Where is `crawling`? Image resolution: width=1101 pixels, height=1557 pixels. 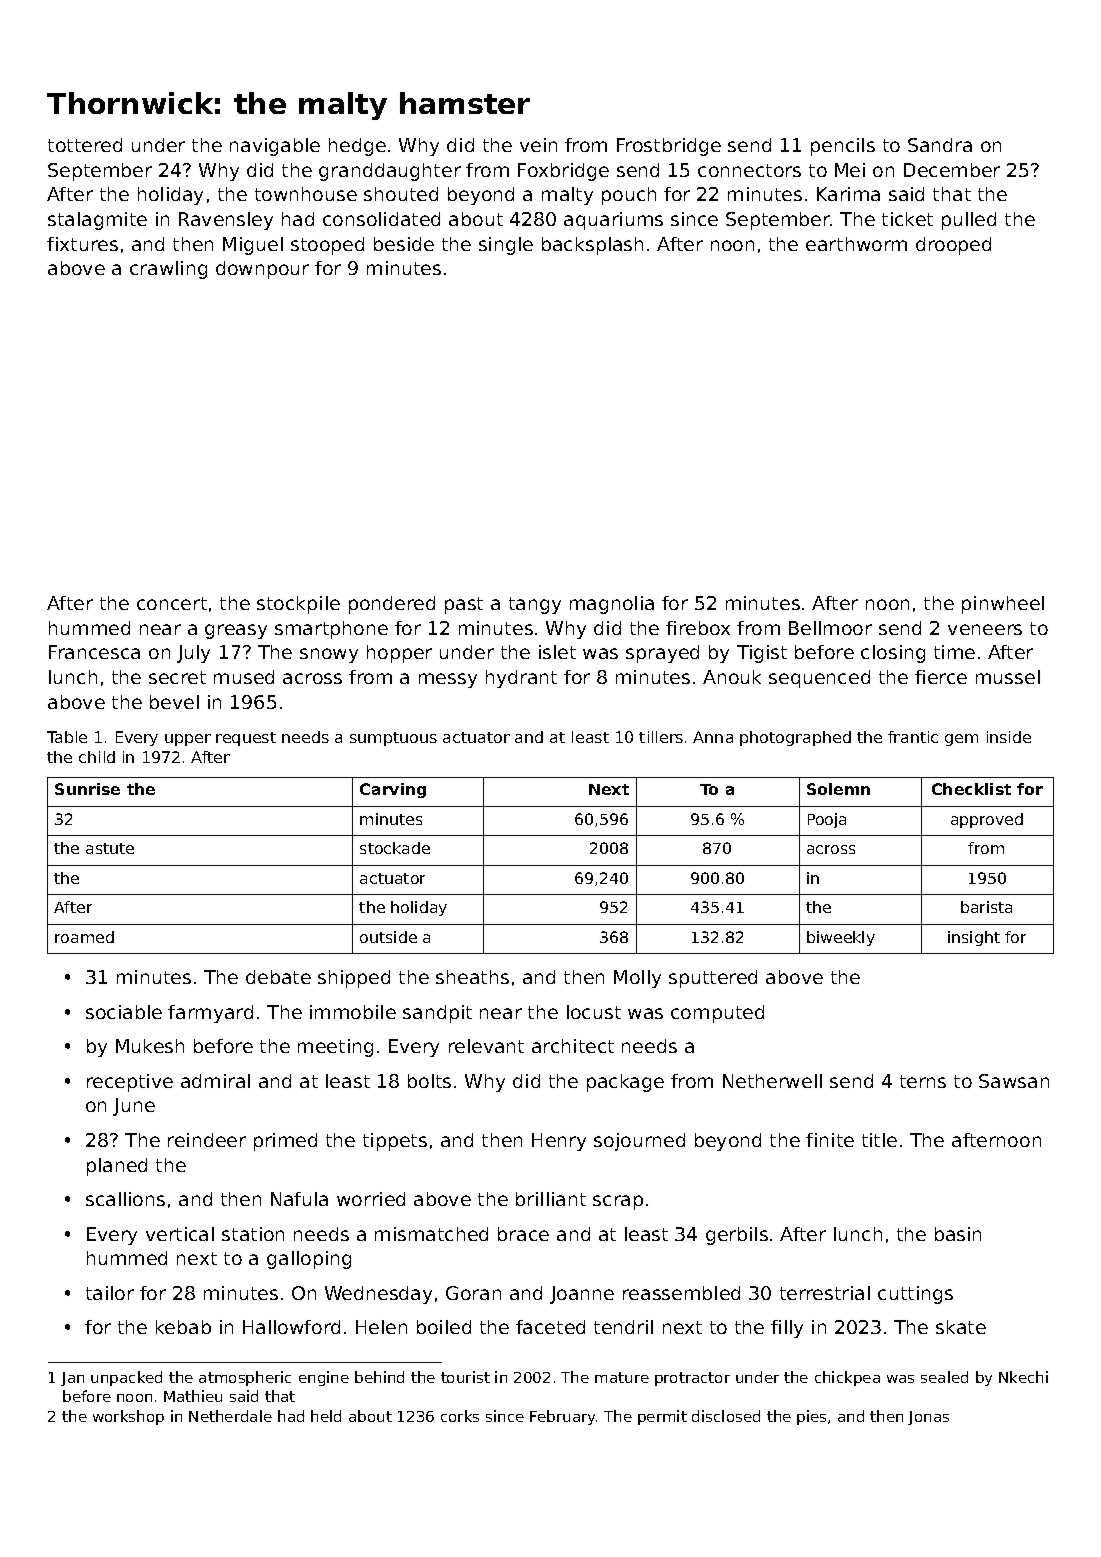
crawling is located at coordinates (168, 270).
